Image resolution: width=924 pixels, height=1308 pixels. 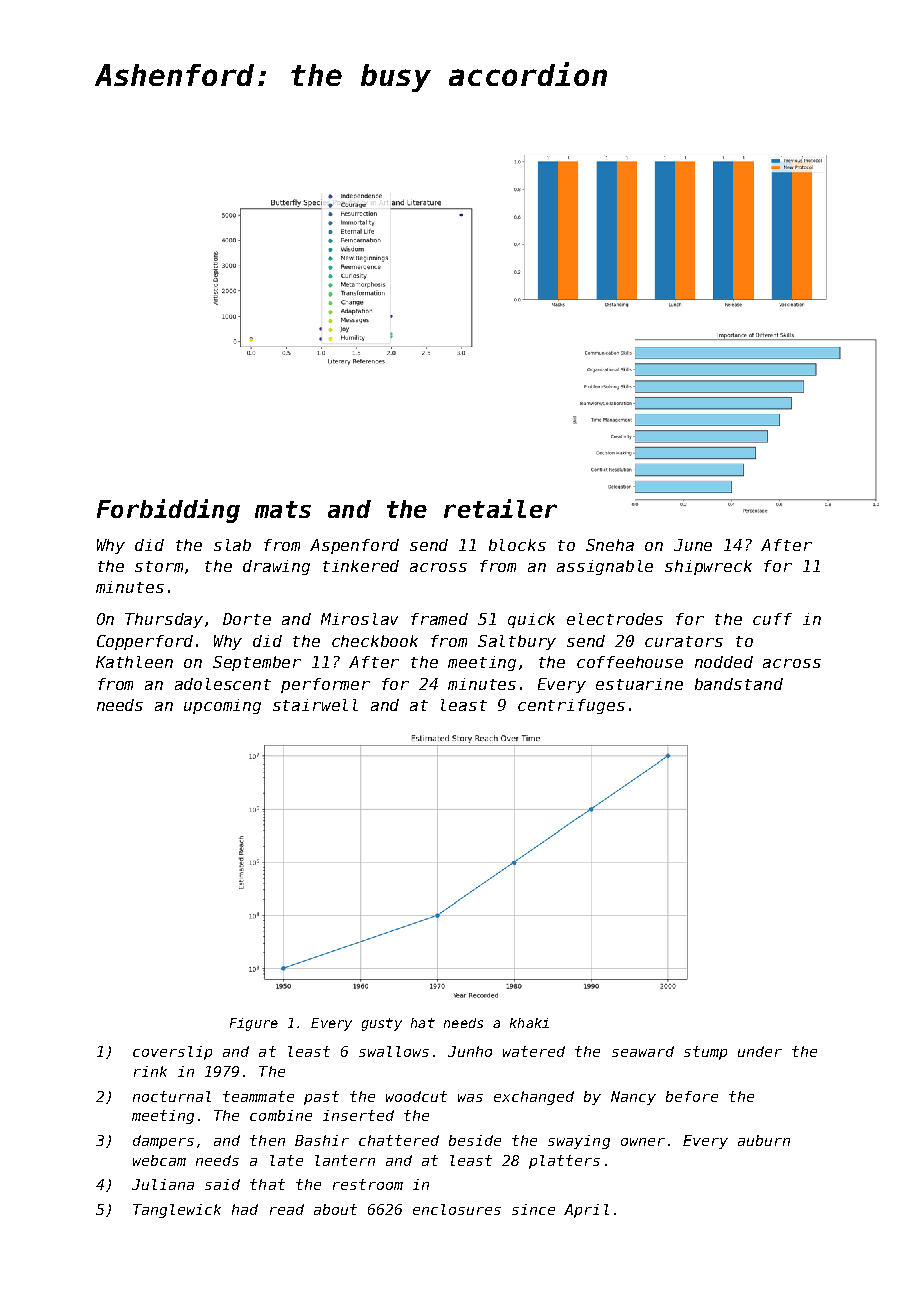 I want to click on swallows, so click(x=394, y=1051).
